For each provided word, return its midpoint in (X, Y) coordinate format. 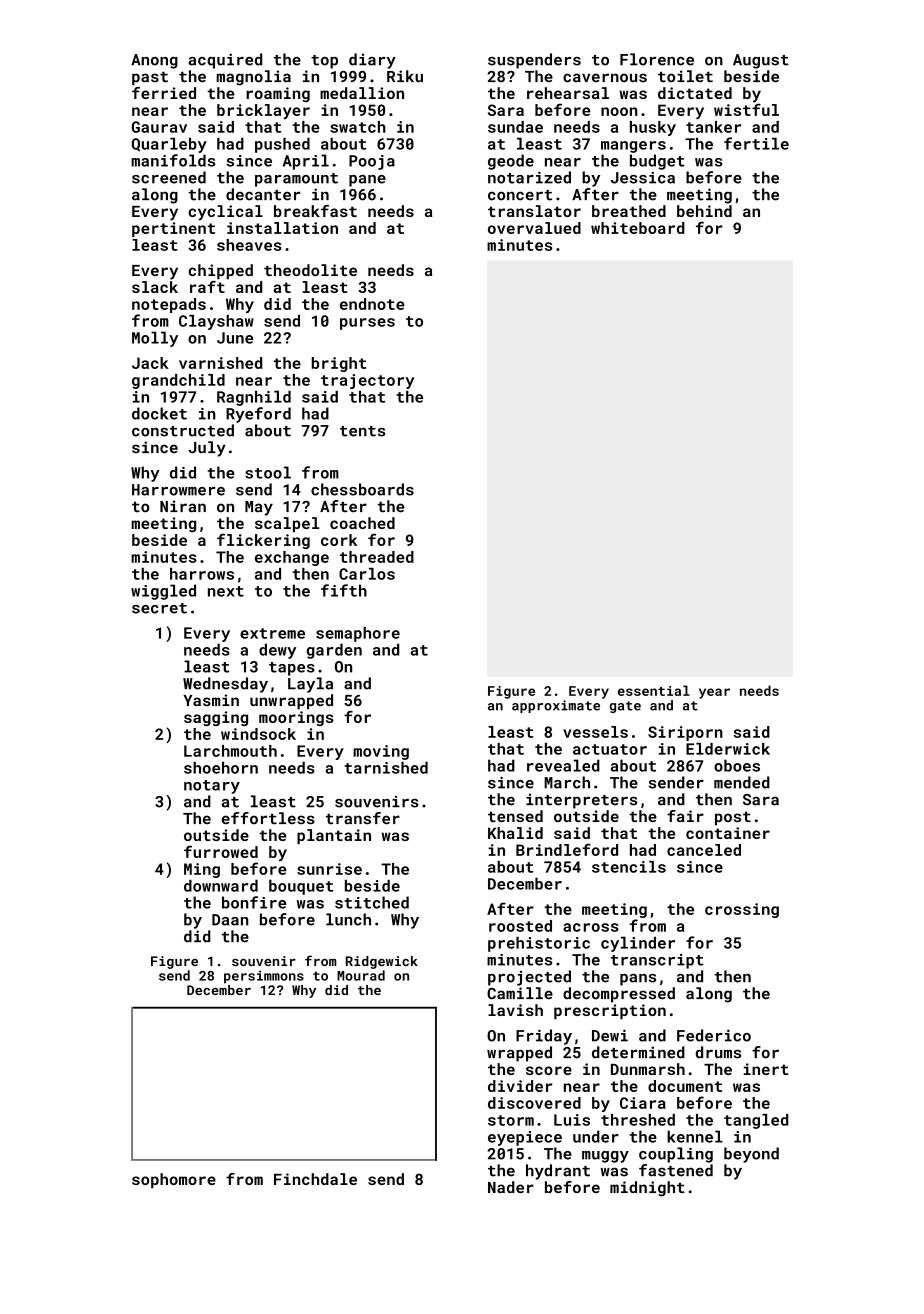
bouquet (301, 887)
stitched (372, 902)
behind (704, 211)
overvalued (534, 228)
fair (685, 816)
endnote (372, 304)
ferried (164, 93)
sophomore (174, 1180)
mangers (633, 147)
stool (268, 472)
